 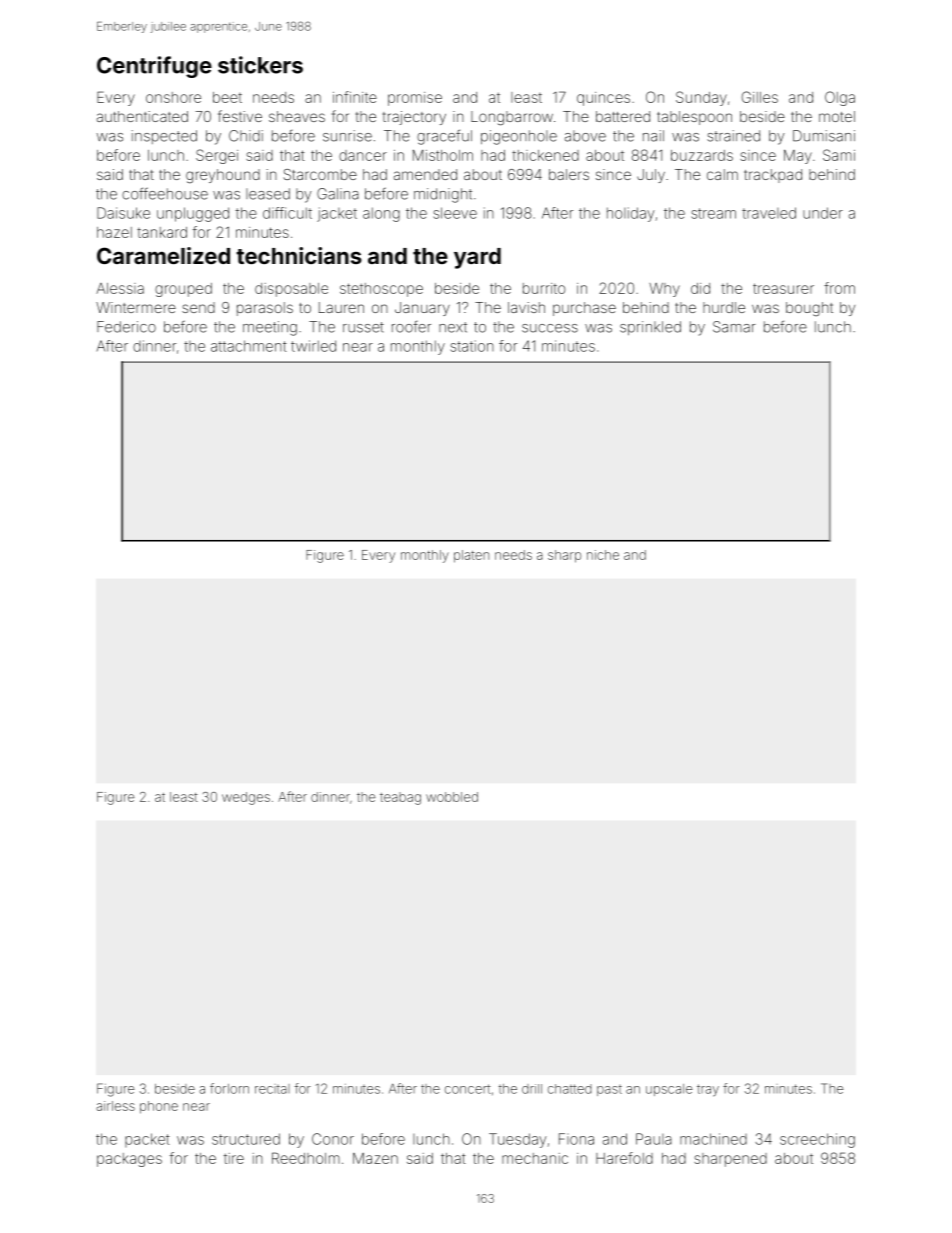 What do you see at coordinates (708, 1090) in the screenshot?
I see `tray` at bounding box center [708, 1090].
